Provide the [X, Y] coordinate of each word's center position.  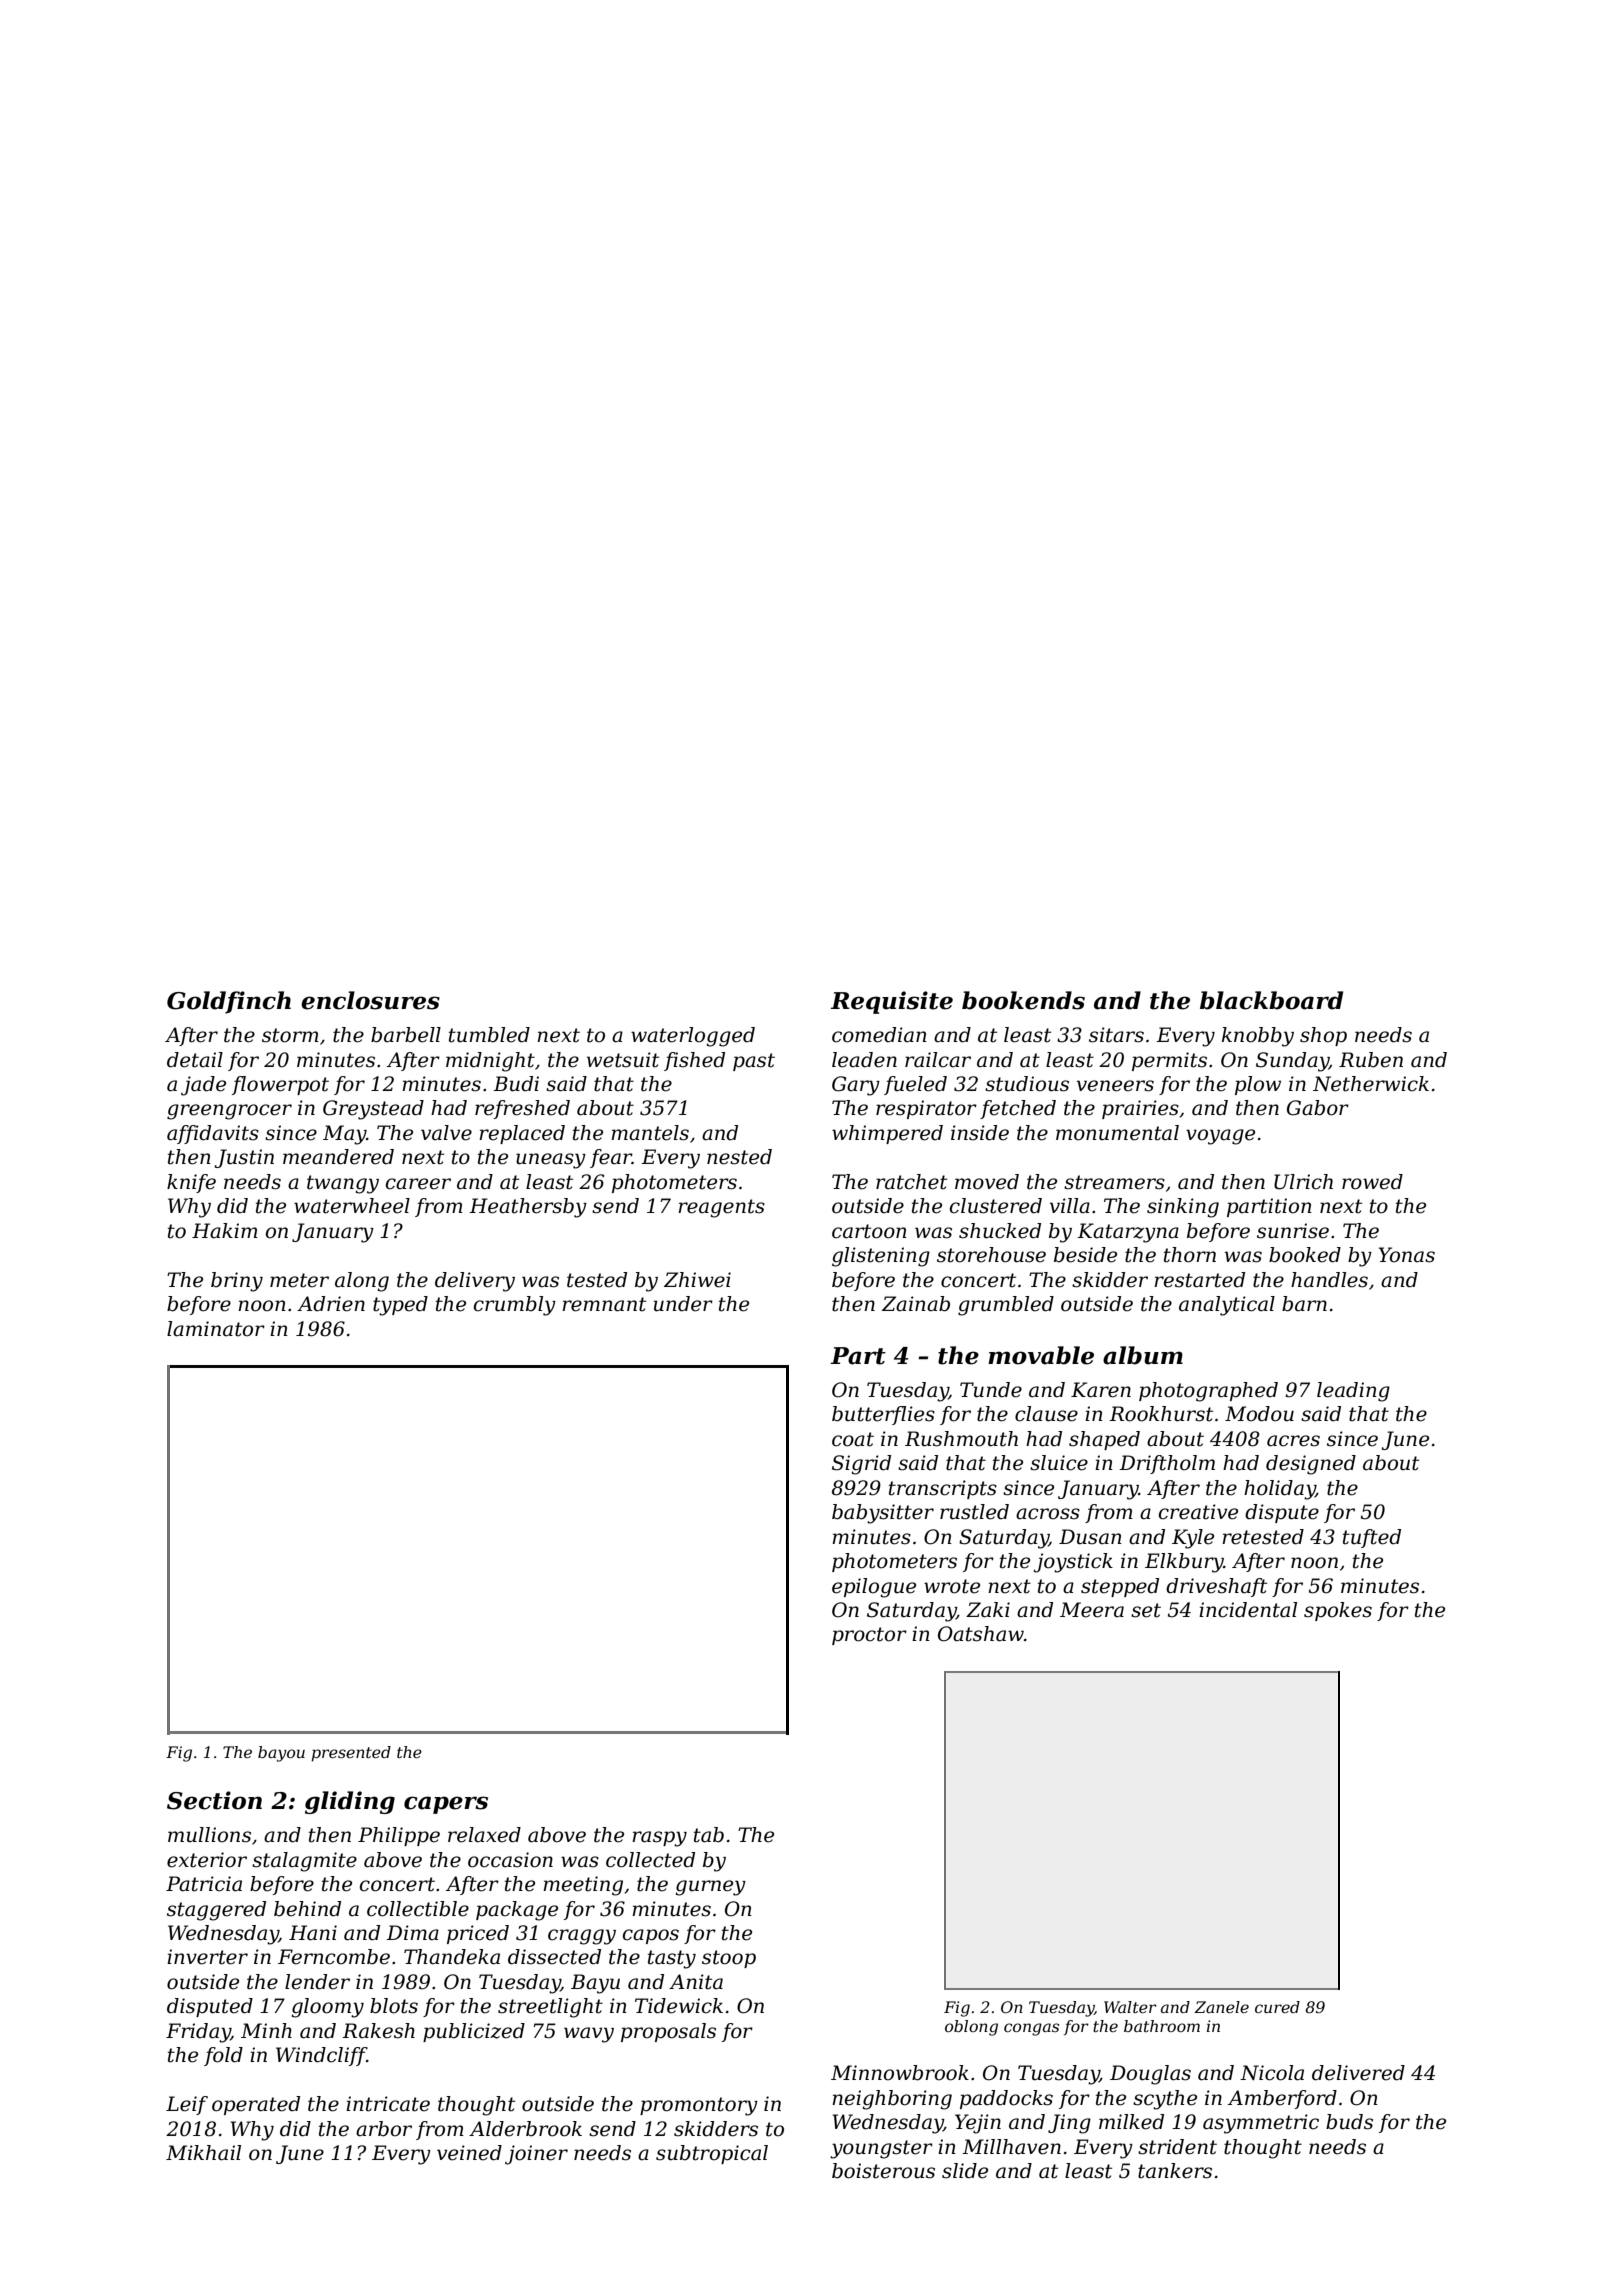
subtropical [712, 2154]
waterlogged [693, 1037]
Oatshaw [981, 1634]
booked [1305, 1255]
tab [709, 1835]
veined [469, 2153]
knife [191, 1183]
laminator [216, 1329]
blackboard [1271, 1000]
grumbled [1006, 1306]
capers [446, 1805]
